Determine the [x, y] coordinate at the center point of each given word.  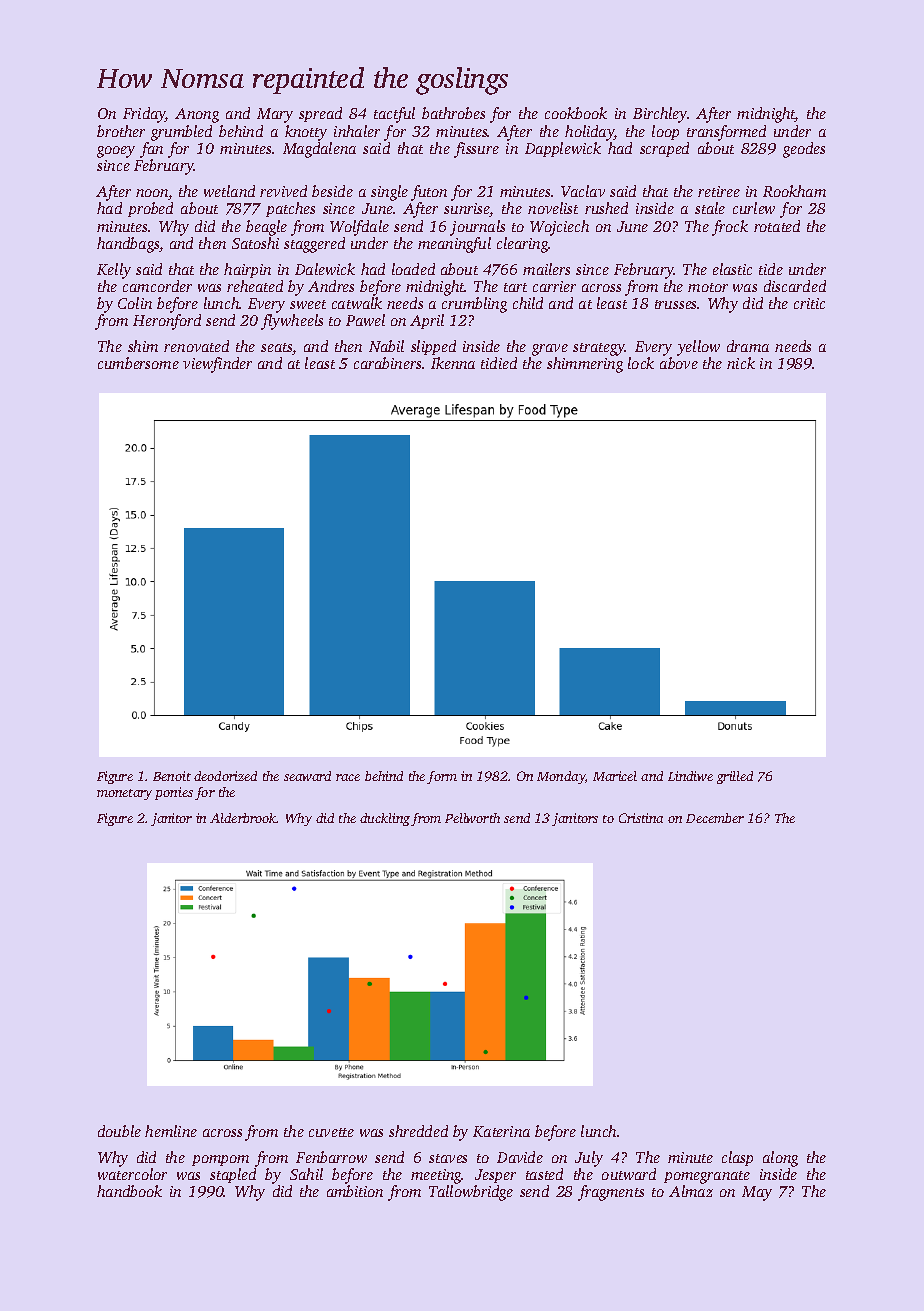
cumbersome [138, 363]
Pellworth [472, 818]
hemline [171, 1131]
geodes [804, 150]
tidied [499, 363]
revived [283, 191]
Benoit [172, 776]
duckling [385, 819]
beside [332, 191]
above [679, 363]
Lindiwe [690, 776]
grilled [735, 777]
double [119, 1131]
